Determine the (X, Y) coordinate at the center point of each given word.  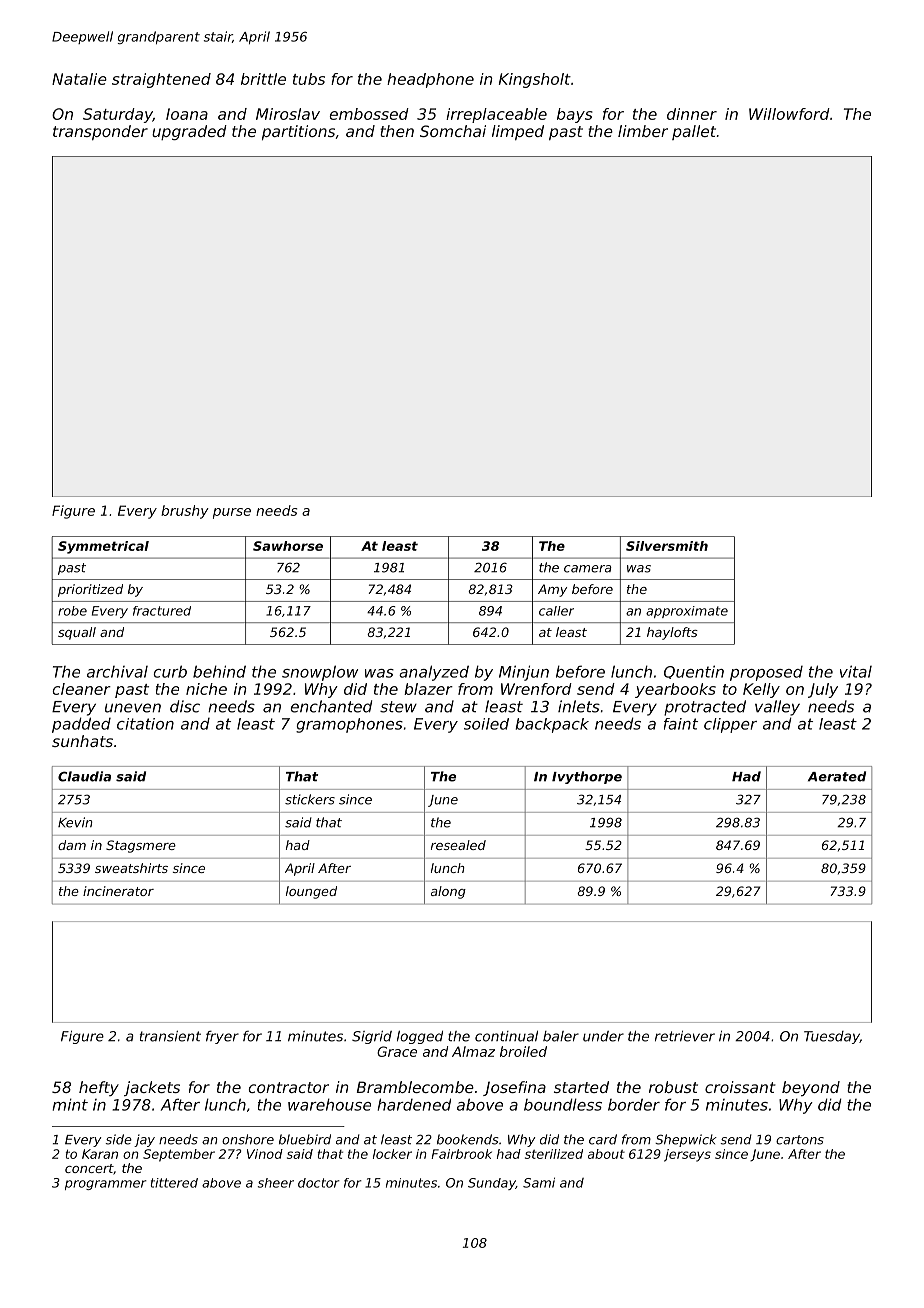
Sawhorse (288, 546)
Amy (552, 590)
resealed (458, 845)
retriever (685, 1036)
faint (681, 724)
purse (232, 513)
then (397, 131)
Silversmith (667, 546)
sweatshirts (131, 868)
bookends (468, 1139)
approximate (687, 612)
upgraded (189, 132)
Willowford (789, 114)
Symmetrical (103, 547)
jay (144, 1140)
